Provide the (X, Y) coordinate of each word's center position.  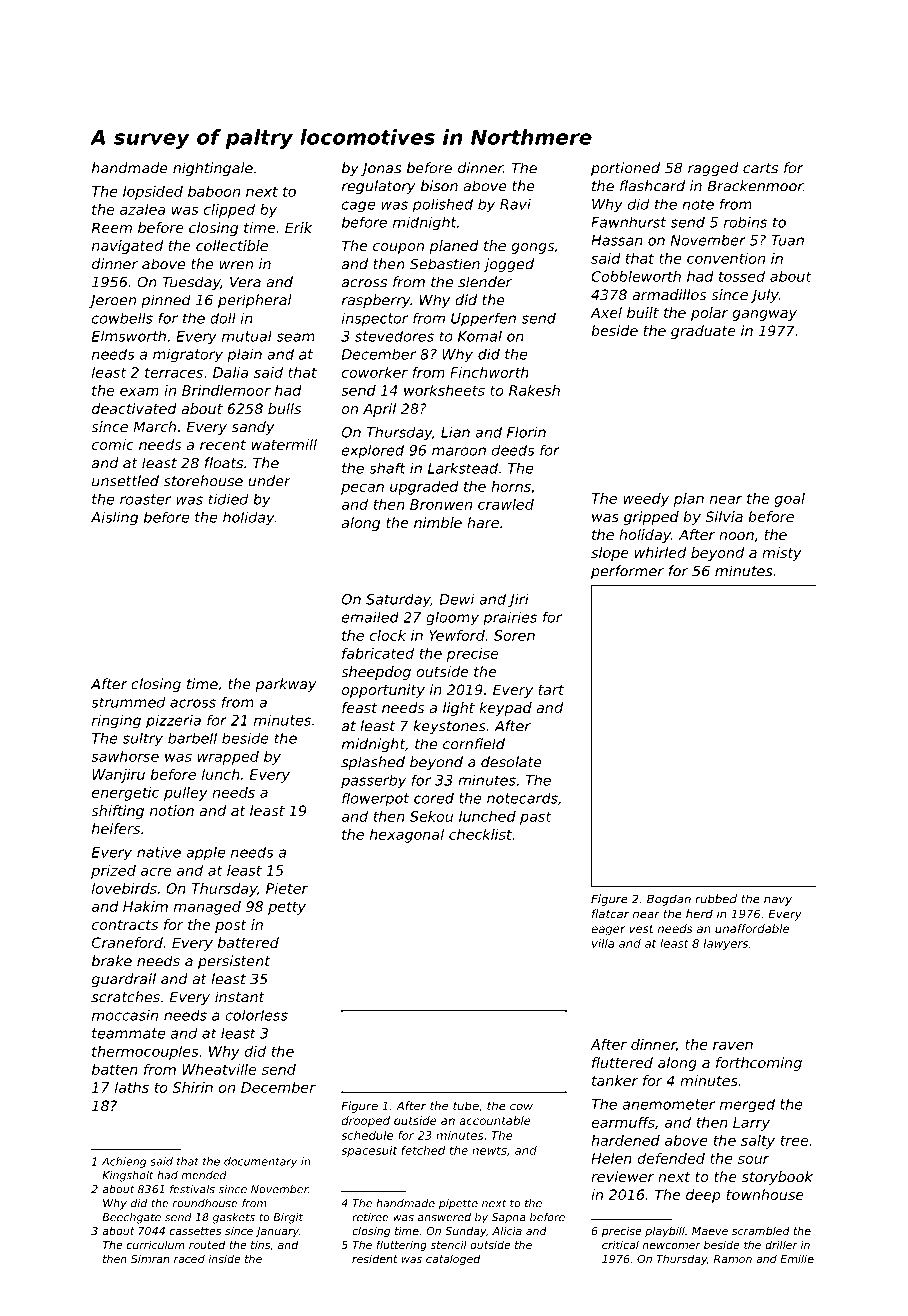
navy (778, 901)
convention (726, 258)
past (536, 818)
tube (466, 1106)
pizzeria (173, 721)
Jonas (381, 169)
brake (112, 961)
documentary (260, 1162)
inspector (375, 319)
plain (244, 356)
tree (794, 1141)
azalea (142, 209)
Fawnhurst (628, 222)
